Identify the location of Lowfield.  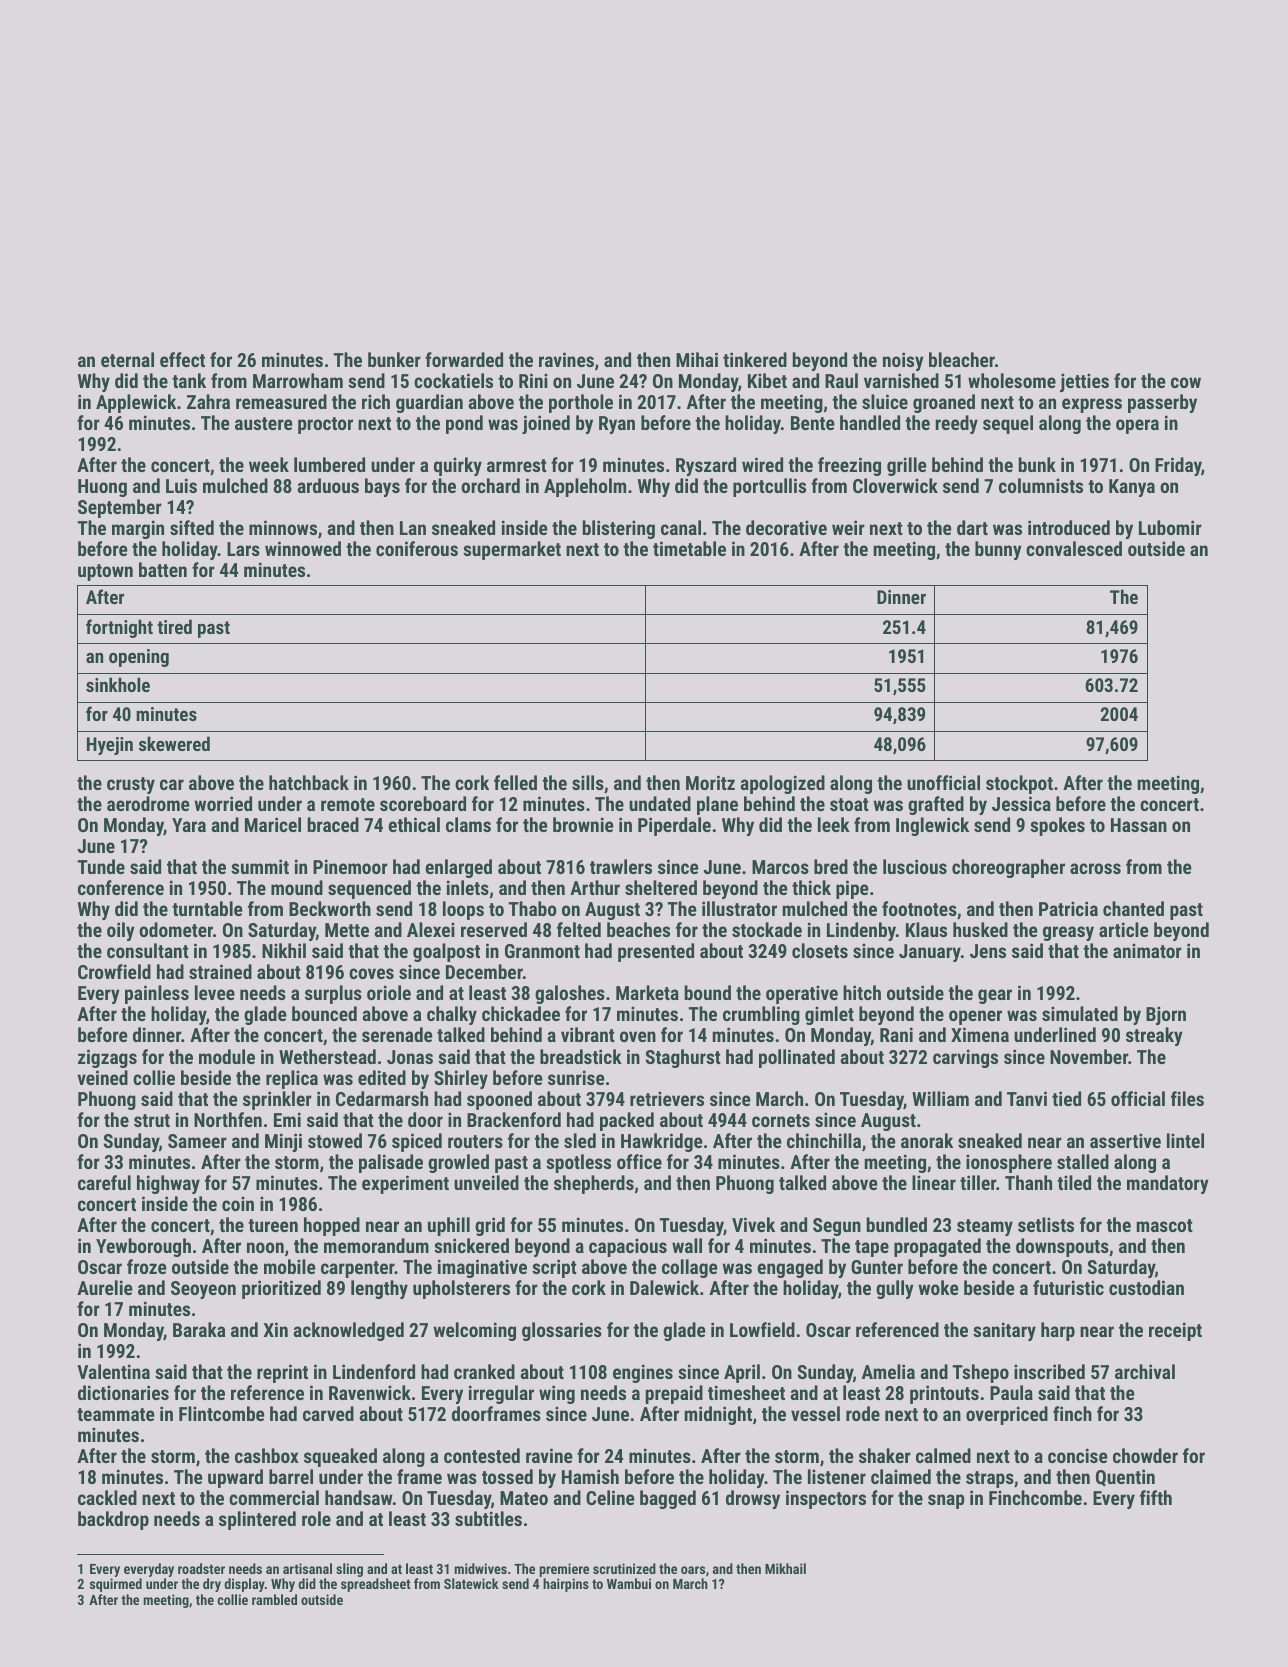
(762, 1329).
